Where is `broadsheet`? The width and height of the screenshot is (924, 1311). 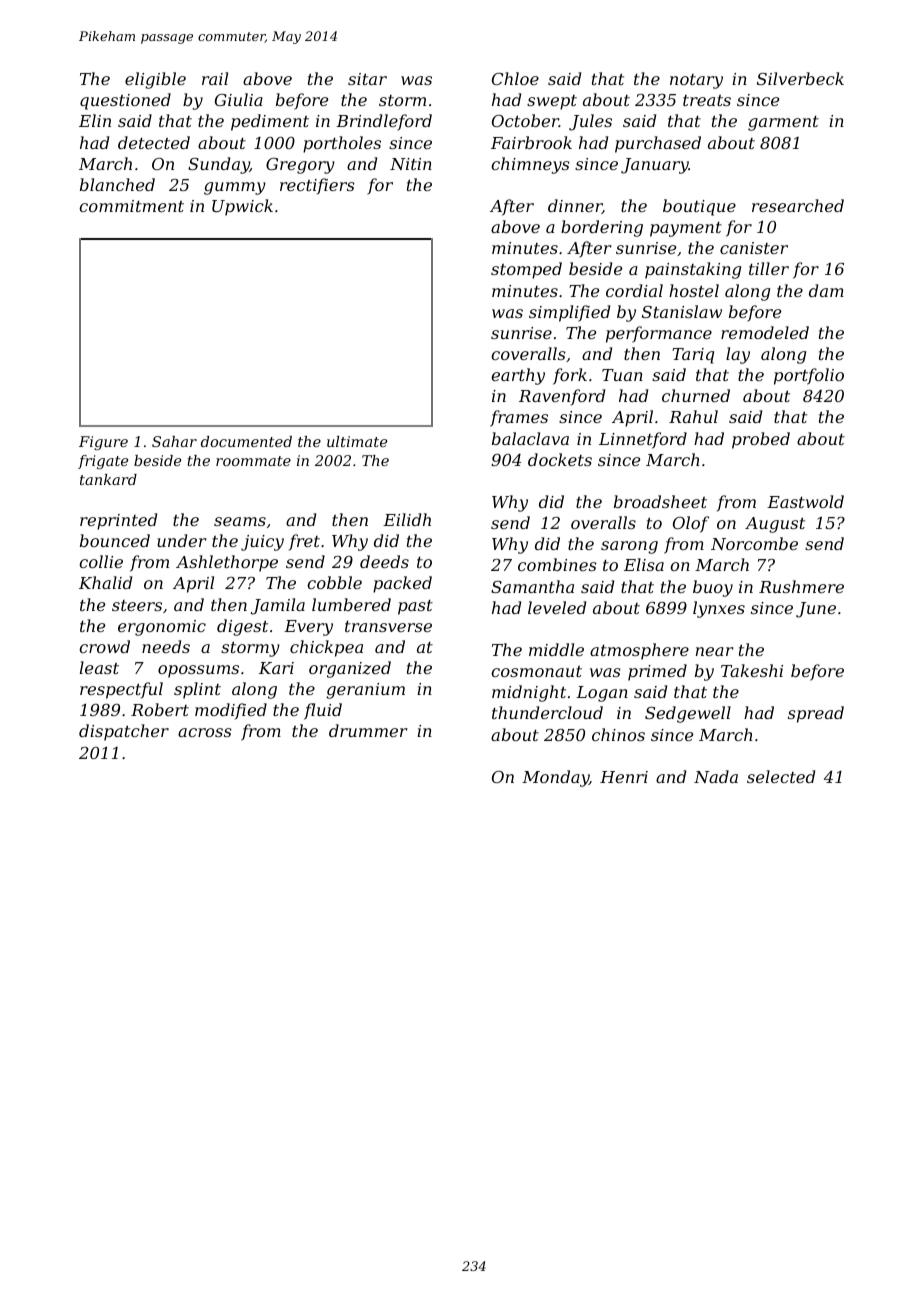
broadsheet is located at coordinates (660, 501).
